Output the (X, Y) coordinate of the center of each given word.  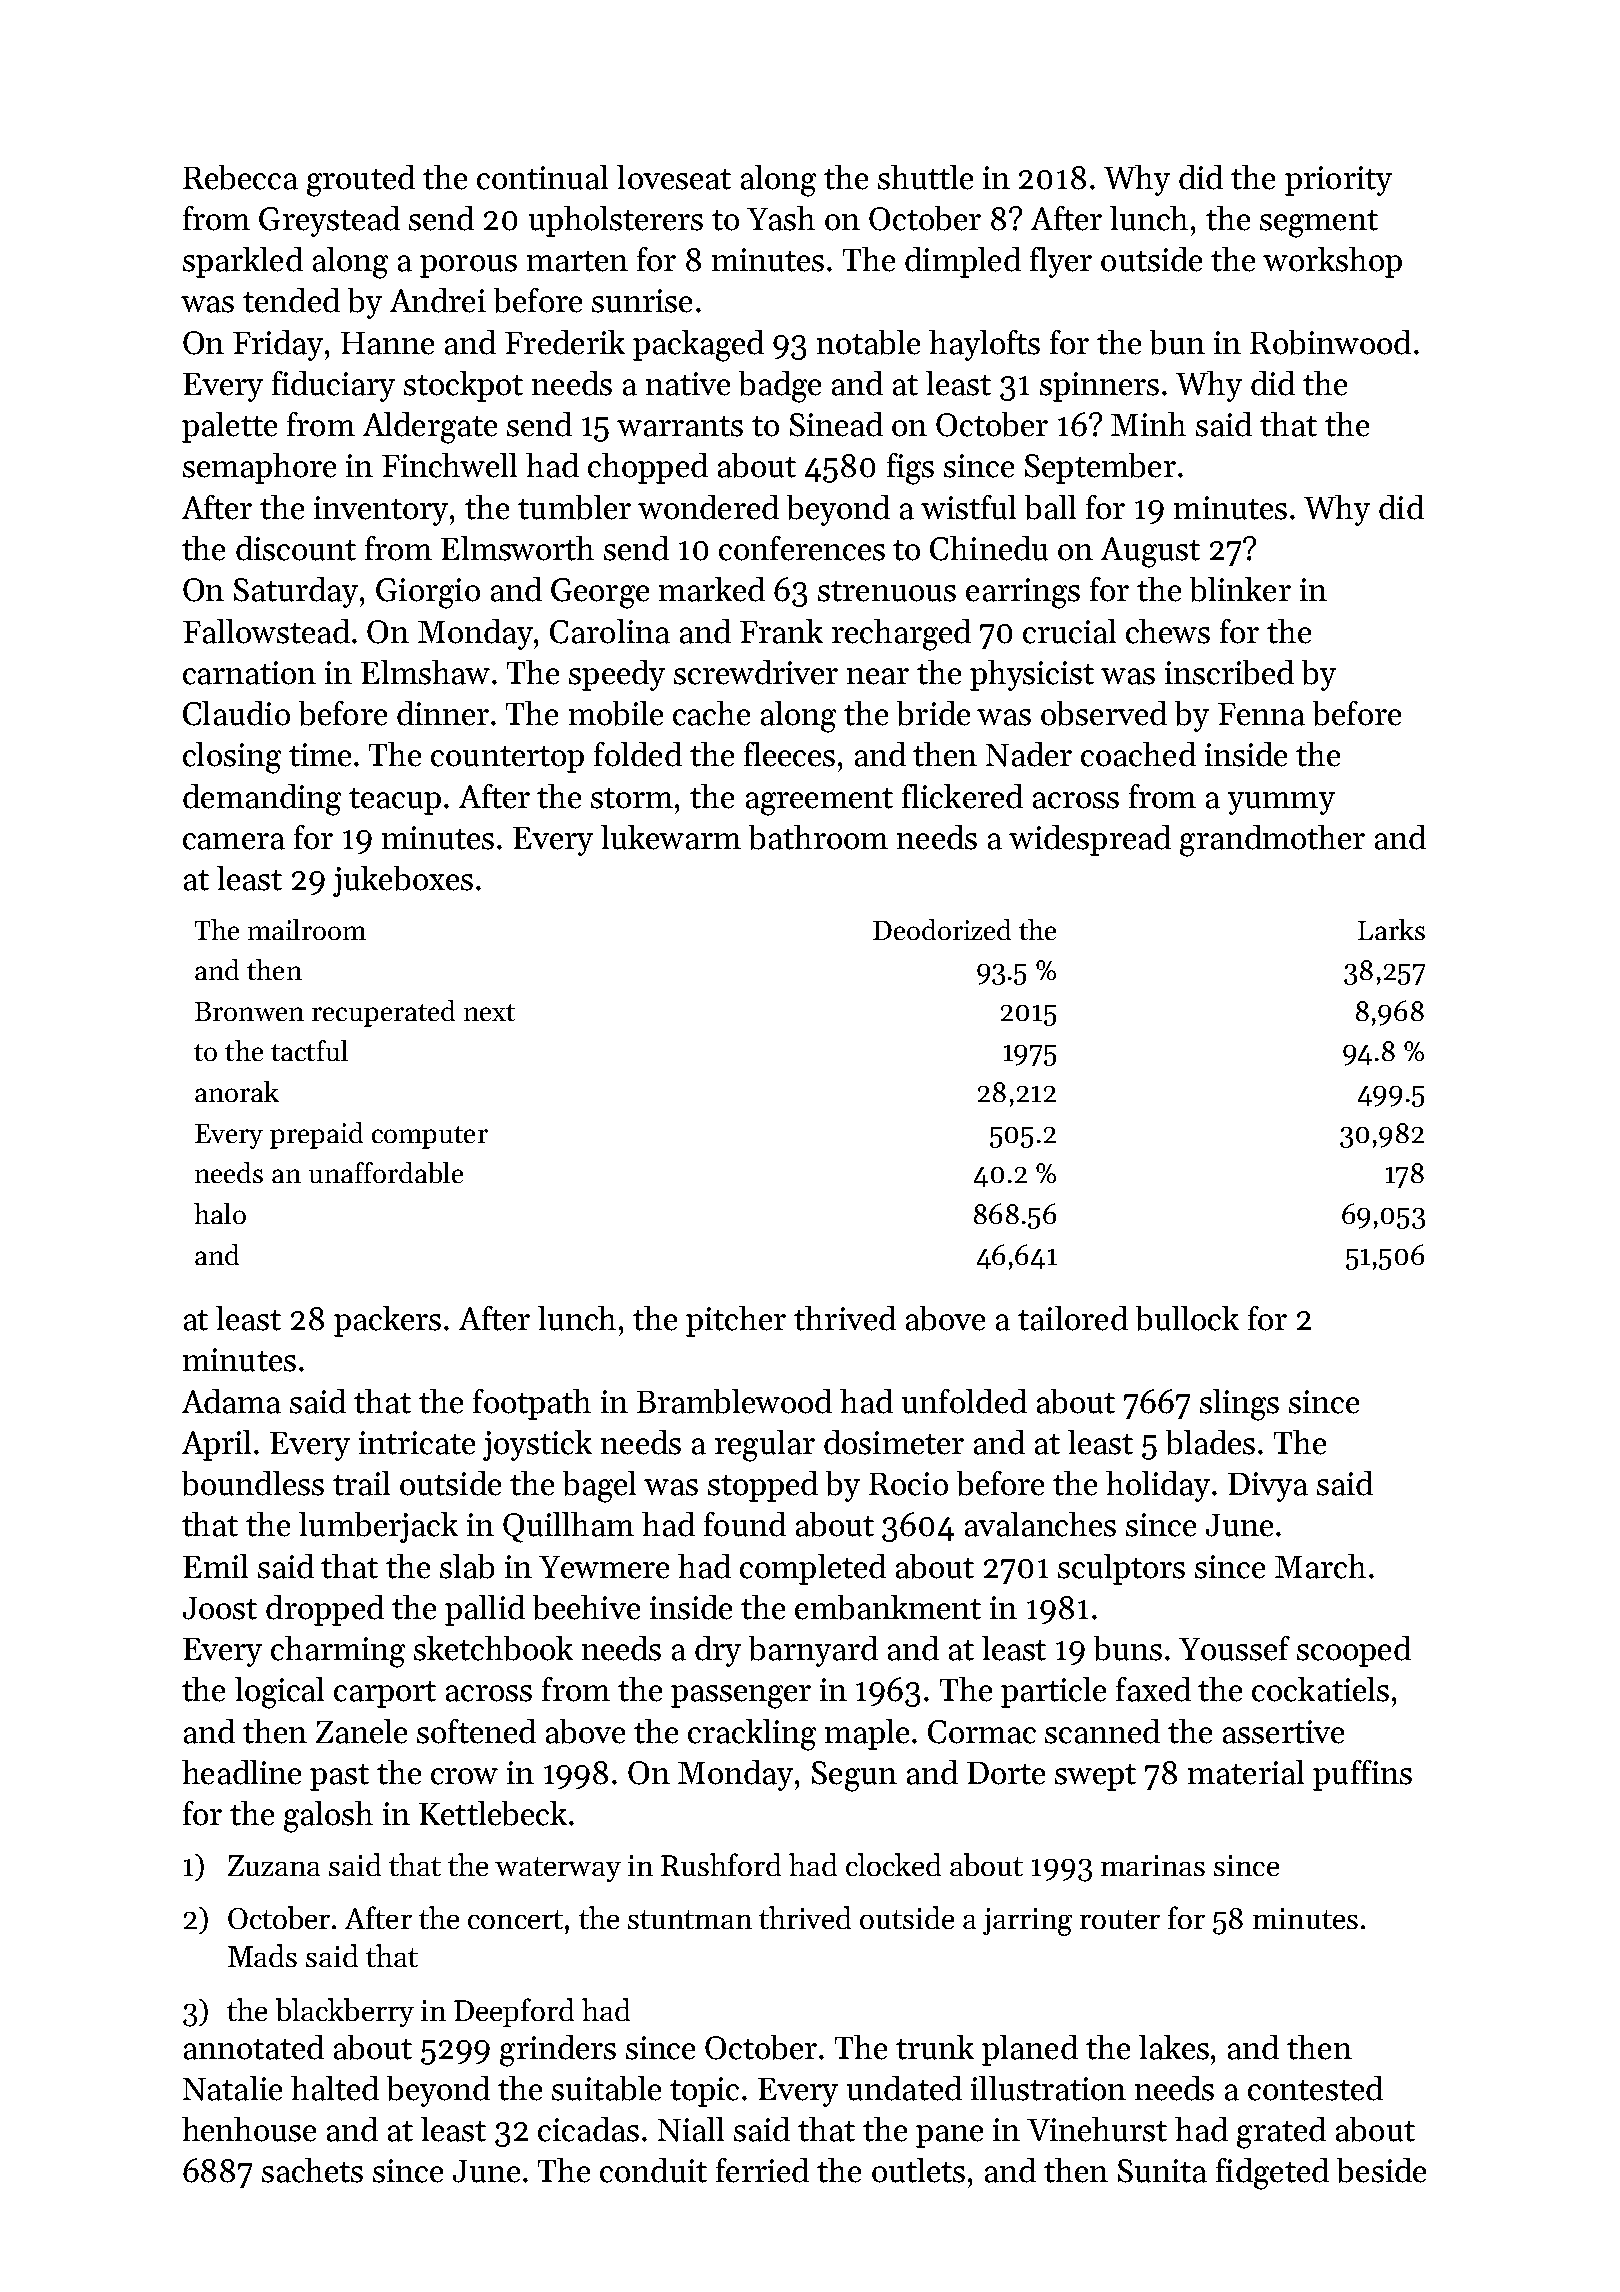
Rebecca (240, 177)
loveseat (674, 177)
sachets (312, 2170)
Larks (1391, 929)
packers (387, 1321)
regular (765, 1446)
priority (1338, 181)
